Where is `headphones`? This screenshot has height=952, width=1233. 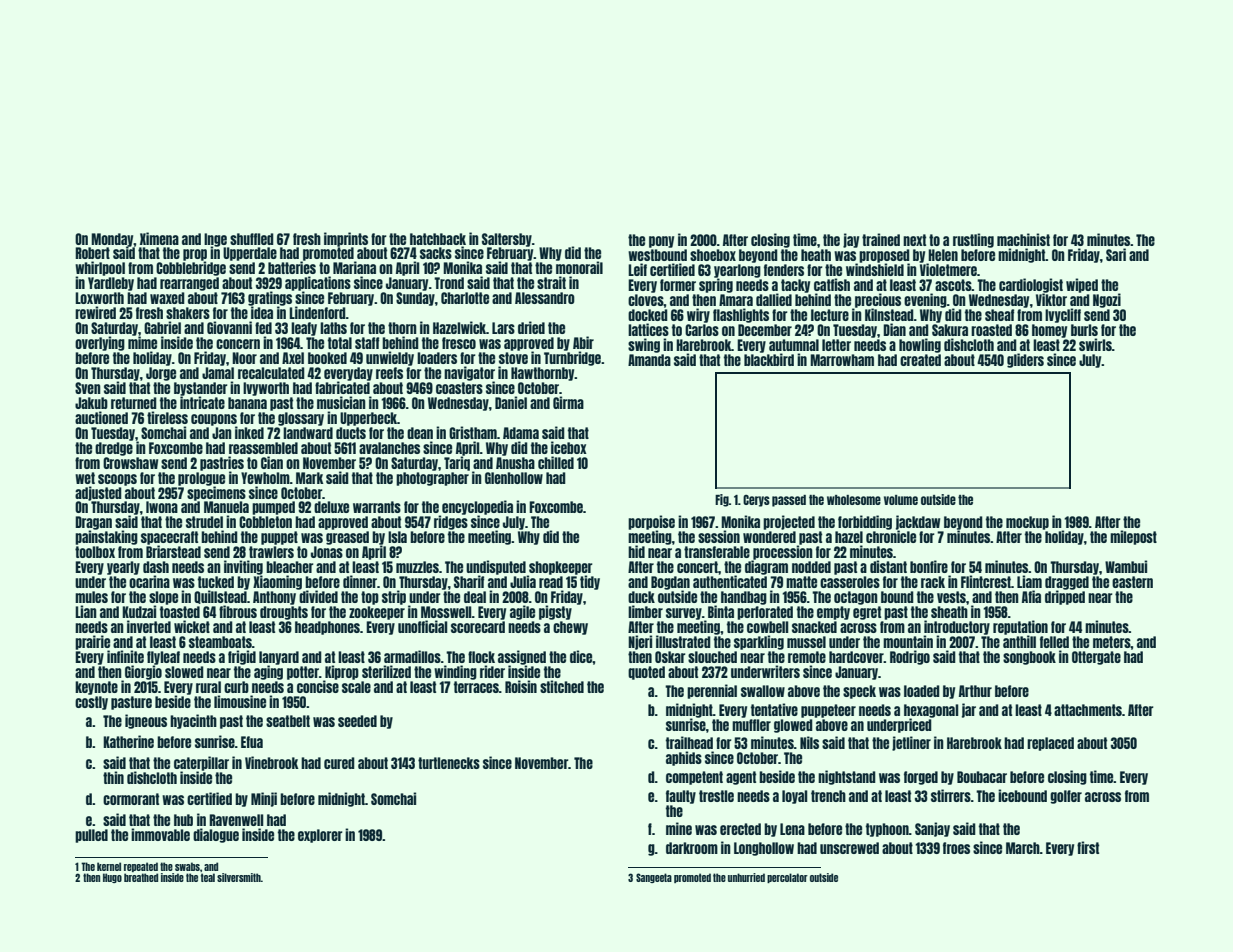 headphones is located at coordinates (327, 628).
